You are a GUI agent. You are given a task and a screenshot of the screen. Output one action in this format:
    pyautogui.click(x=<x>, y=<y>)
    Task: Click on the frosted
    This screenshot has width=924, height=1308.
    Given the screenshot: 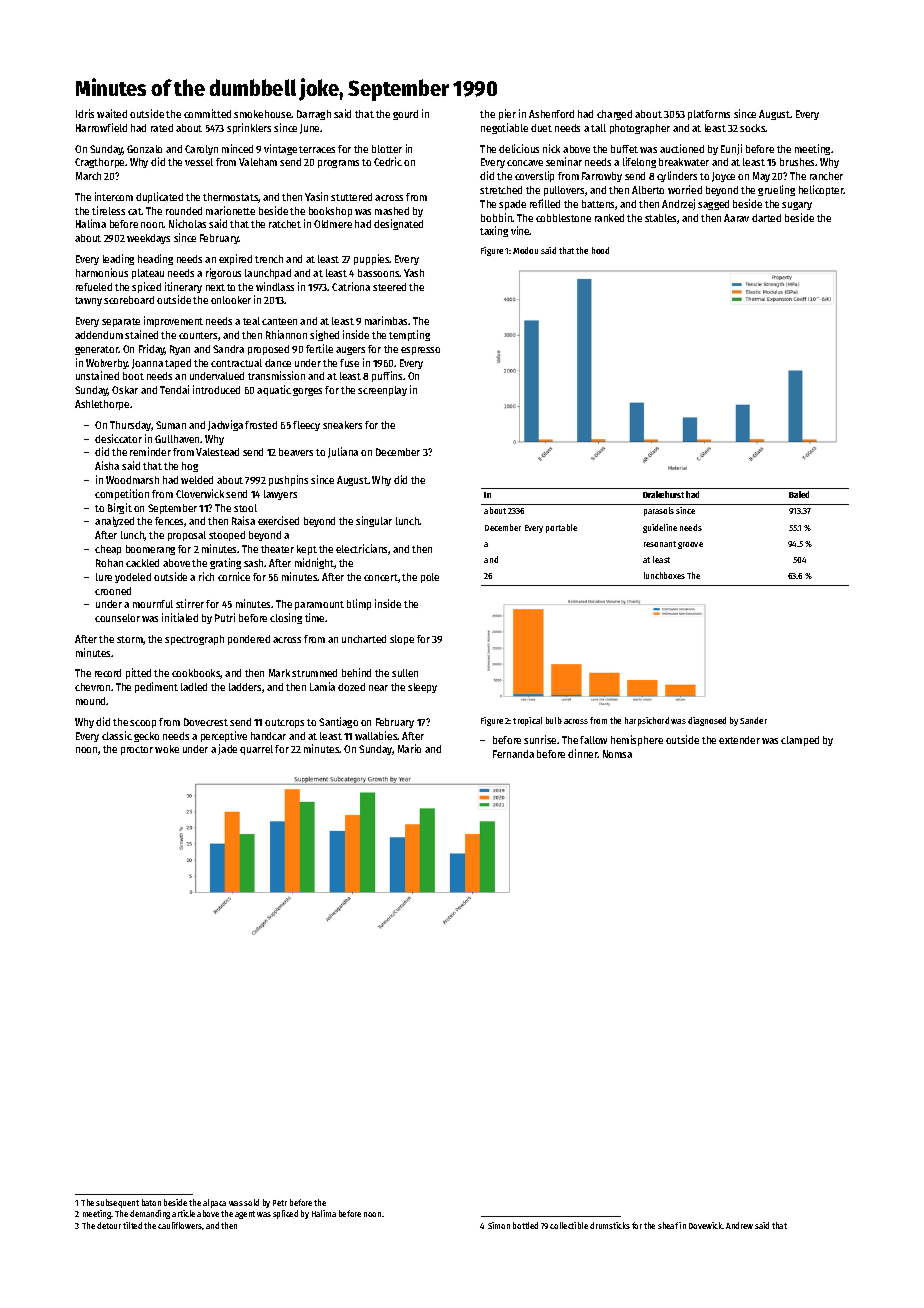 What is the action you would take?
    pyautogui.click(x=261, y=425)
